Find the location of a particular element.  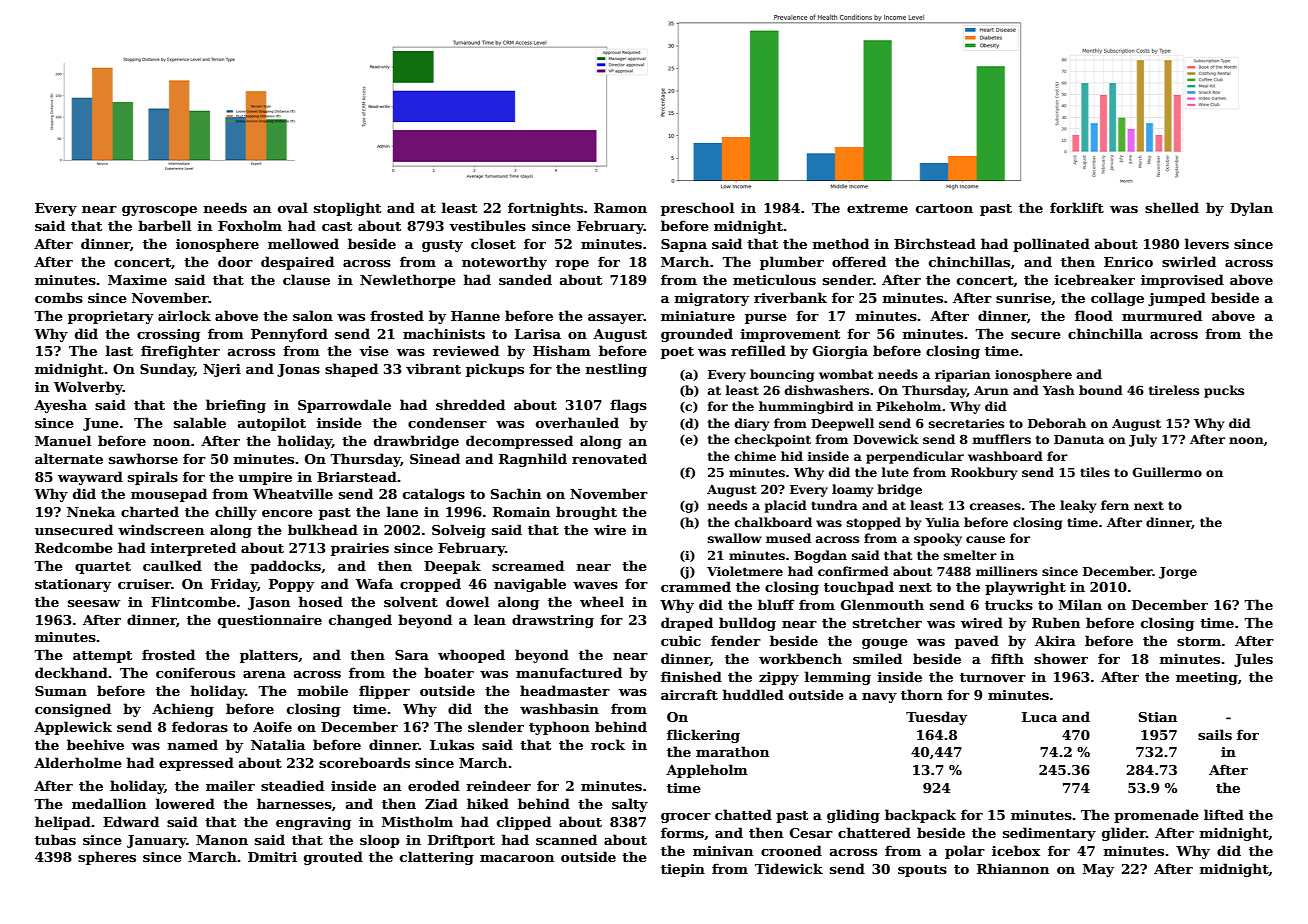

mousepad is located at coordinates (169, 495).
